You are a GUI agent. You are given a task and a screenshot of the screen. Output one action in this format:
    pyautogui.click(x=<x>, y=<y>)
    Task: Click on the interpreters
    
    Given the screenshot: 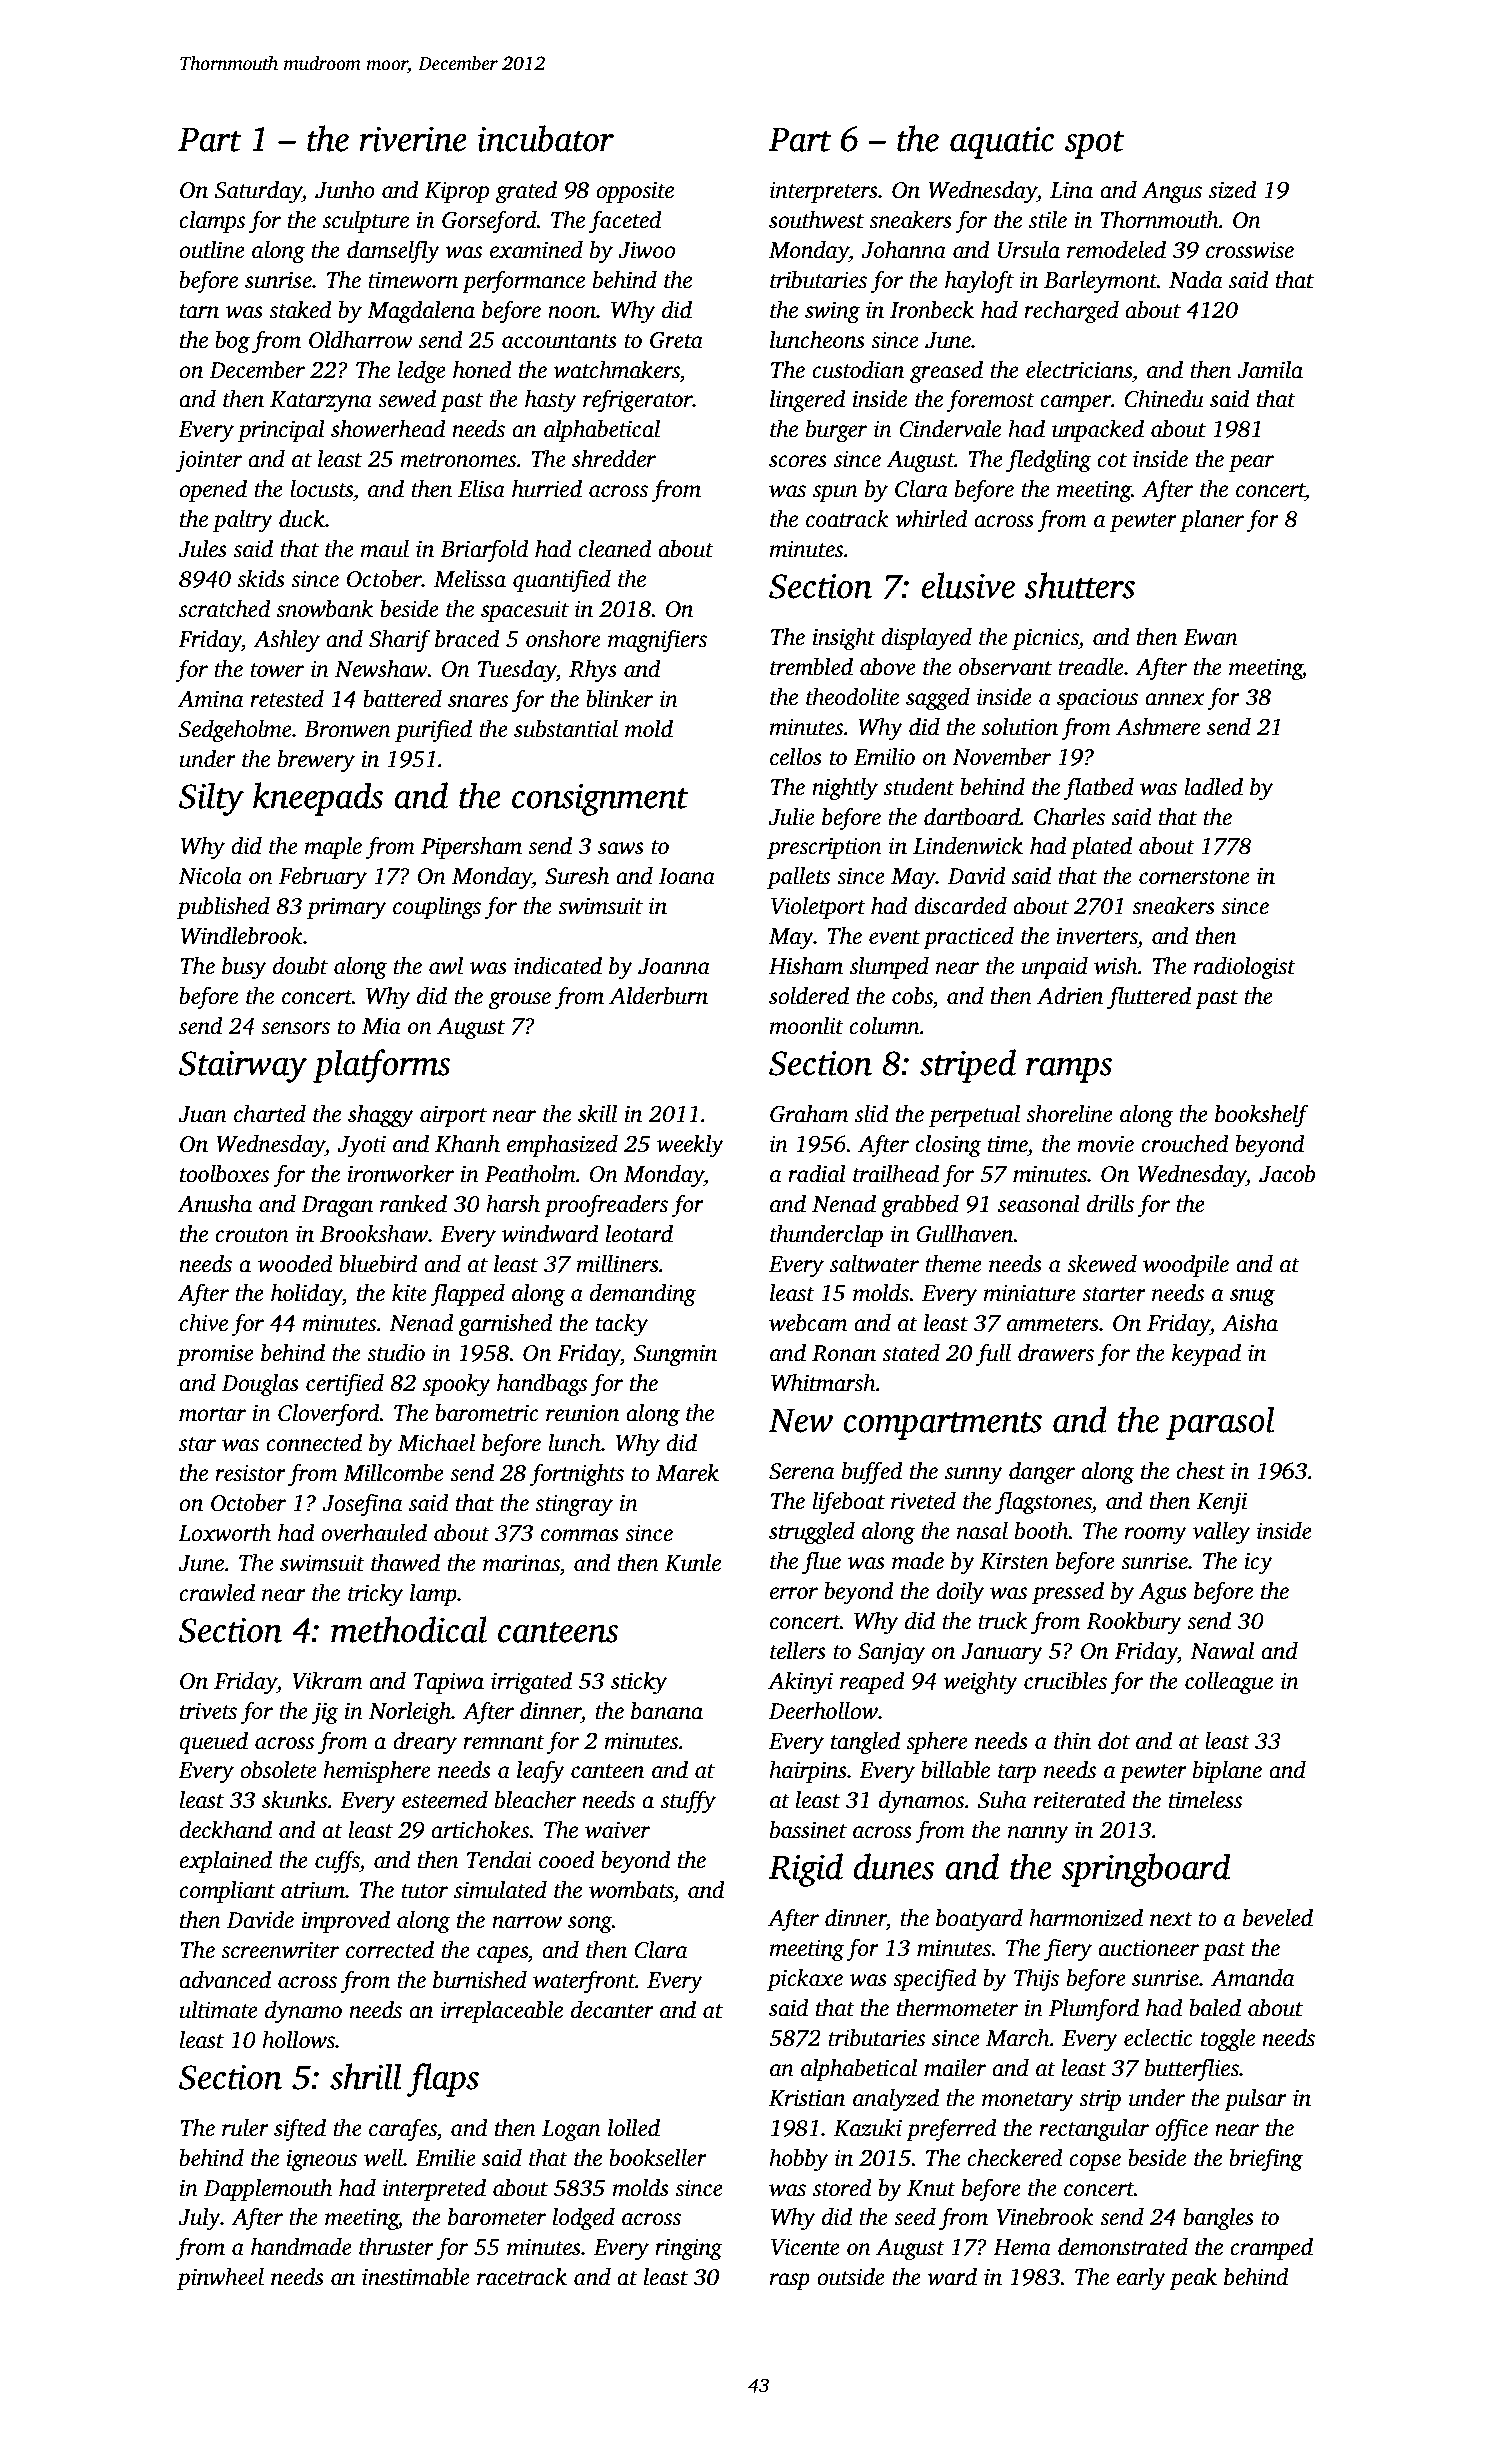 What is the action you would take?
    pyautogui.click(x=824, y=192)
